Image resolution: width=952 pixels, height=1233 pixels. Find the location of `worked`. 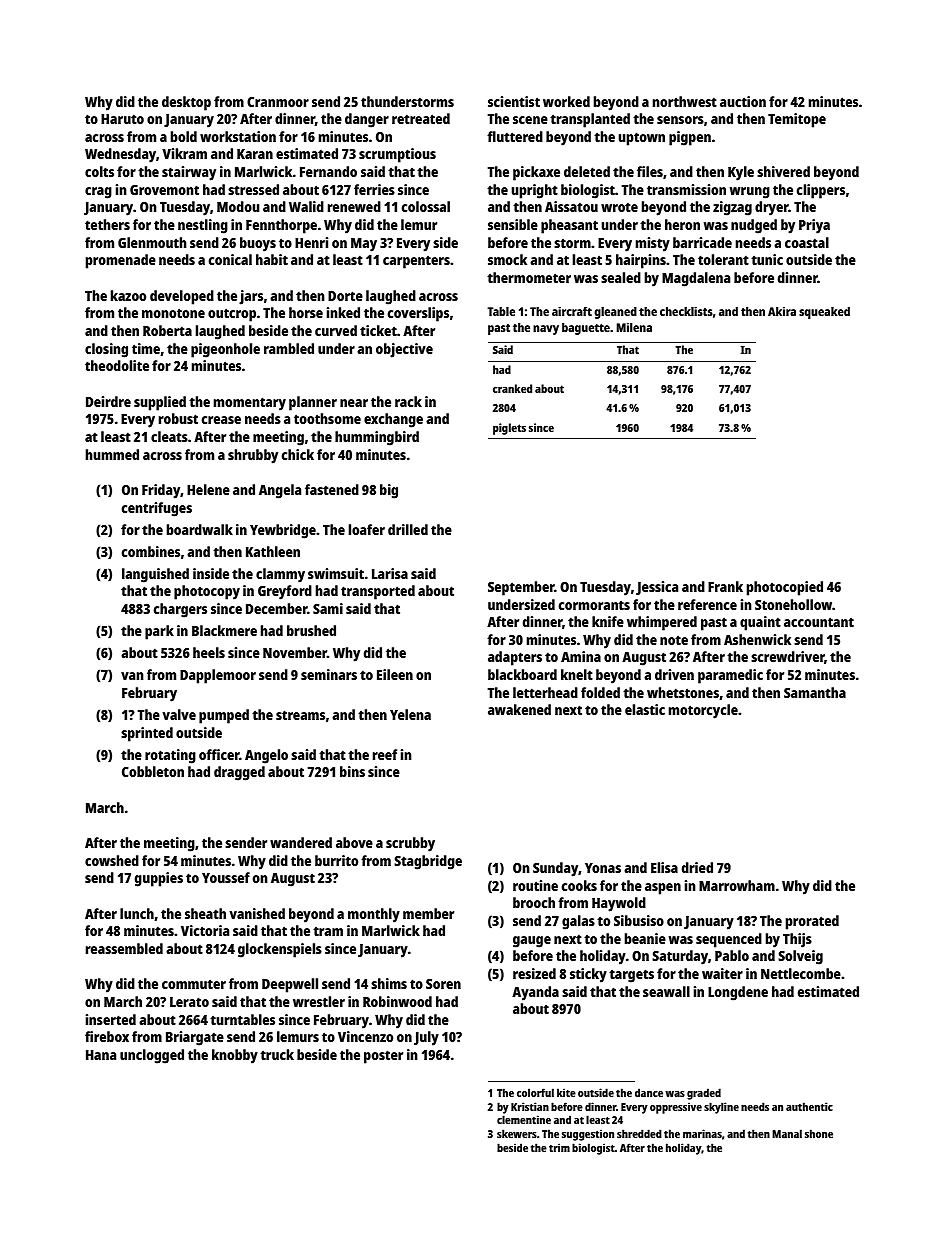

worked is located at coordinates (566, 101).
